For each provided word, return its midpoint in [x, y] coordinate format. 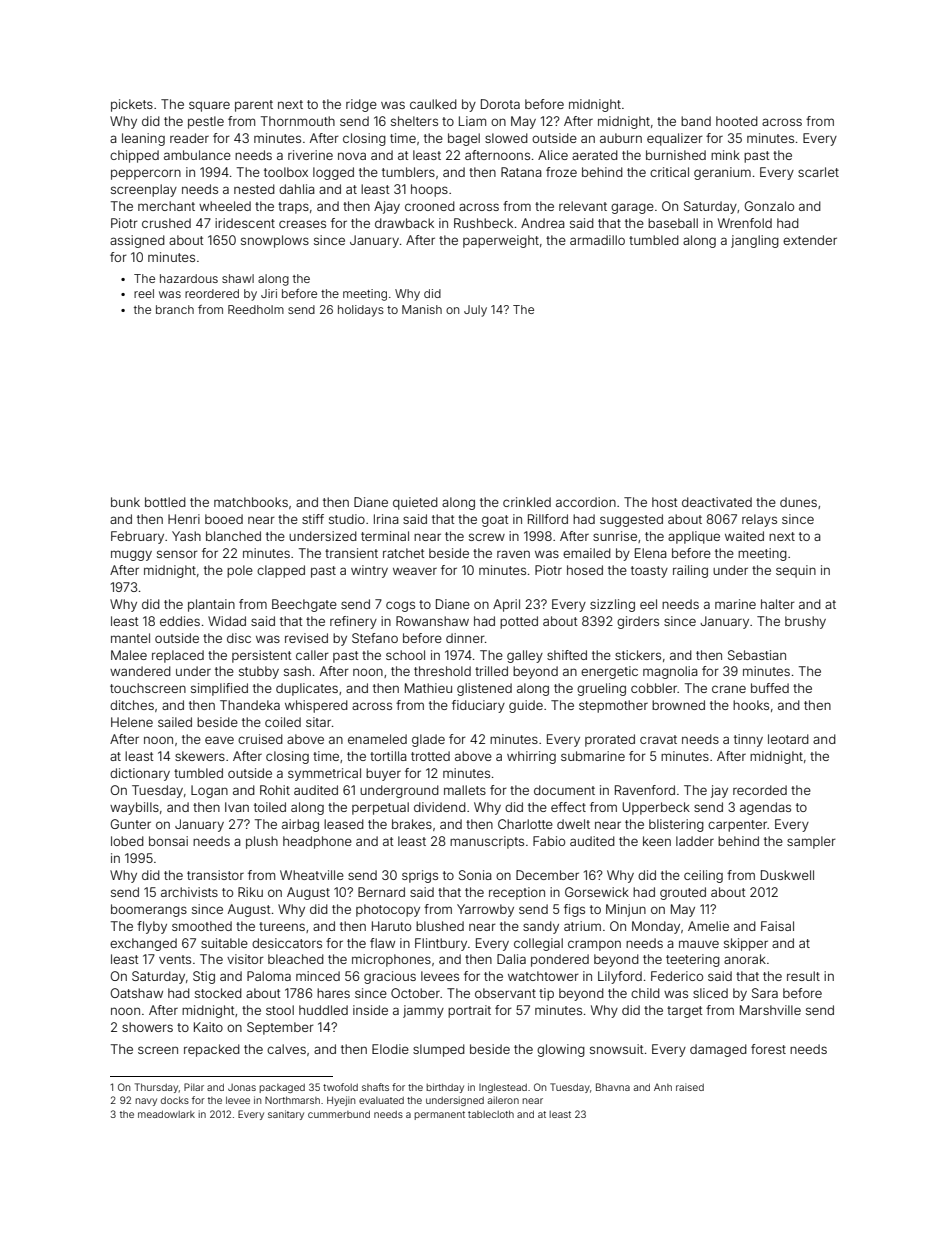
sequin [796, 571]
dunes [798, 502]
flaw [382, 943]
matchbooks [251, 502]
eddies [180, 621]
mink [725, 155]
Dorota [500, 104]
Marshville [770, 1010]
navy [146, 1102]
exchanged [143, 944]
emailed [587, 553]
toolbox [286, 172]
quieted [415, 503]
